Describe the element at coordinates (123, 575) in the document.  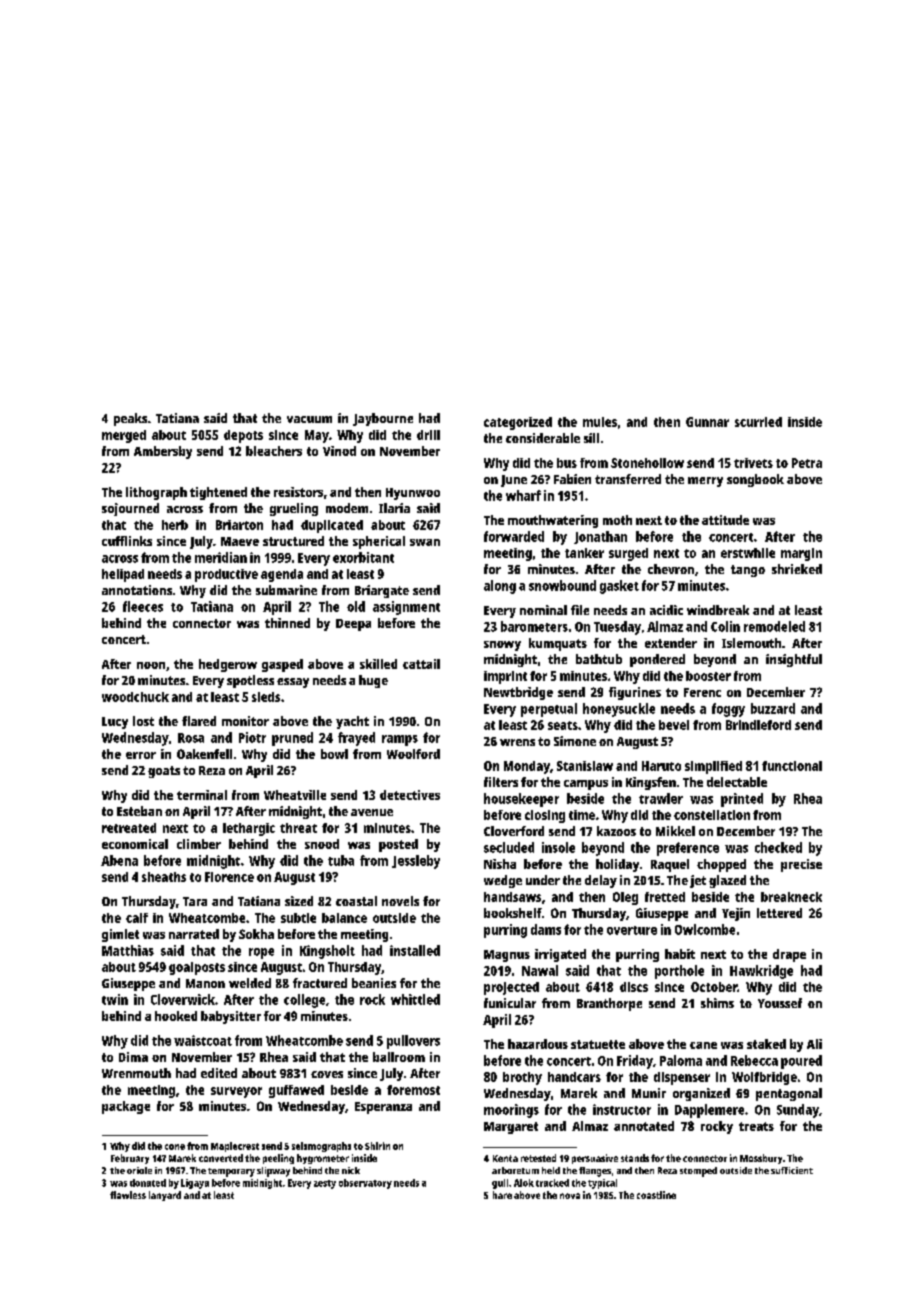
I see `helipad` at that location.
